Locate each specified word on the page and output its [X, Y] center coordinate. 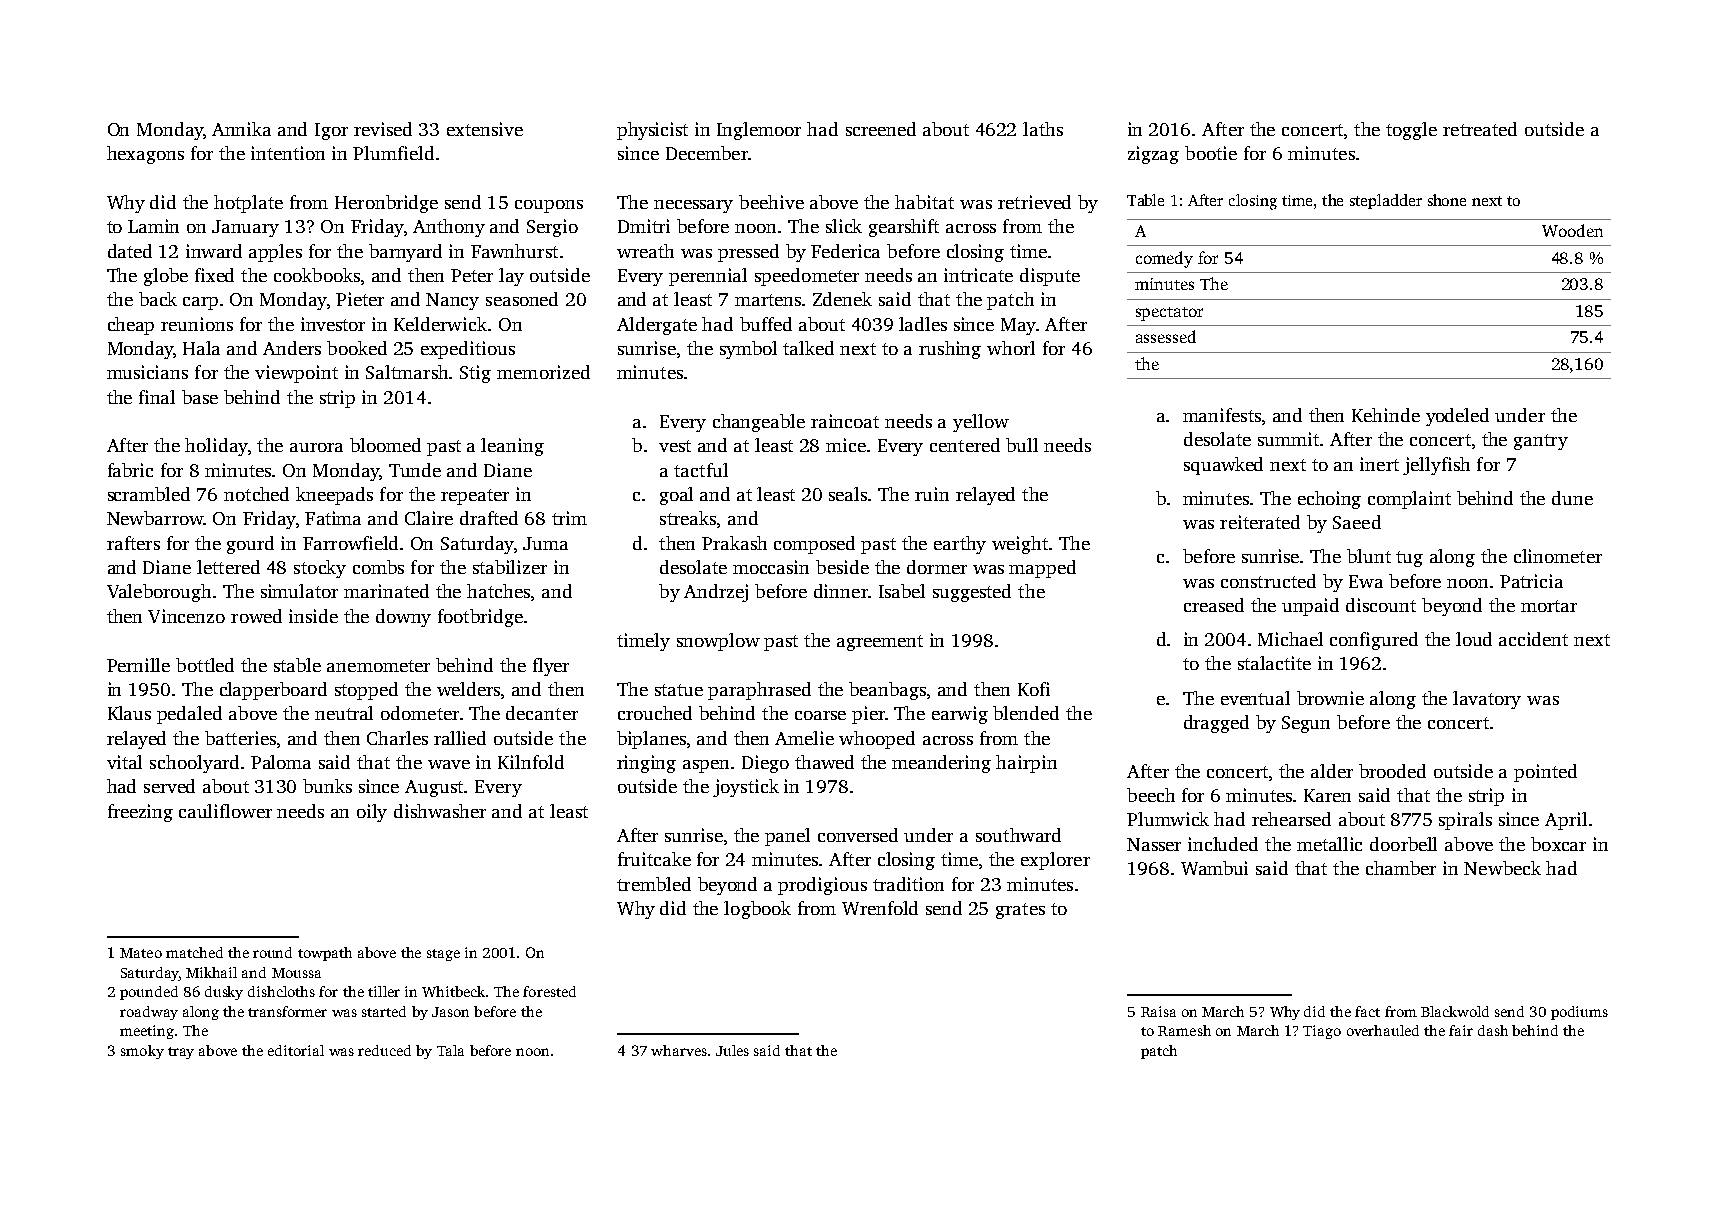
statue [679, 690]
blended [1026, 713]
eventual [1255, 698]
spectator [1169, 314]
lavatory [1487, 700]
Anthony [449, 228]
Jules [732, 1050]
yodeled [1457, 417]
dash [1493, 1030]
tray [181, 1053]
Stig [475, 374]
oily [372, 813]
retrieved [1034, 202]
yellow [981, 423]
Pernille [138, 665]
